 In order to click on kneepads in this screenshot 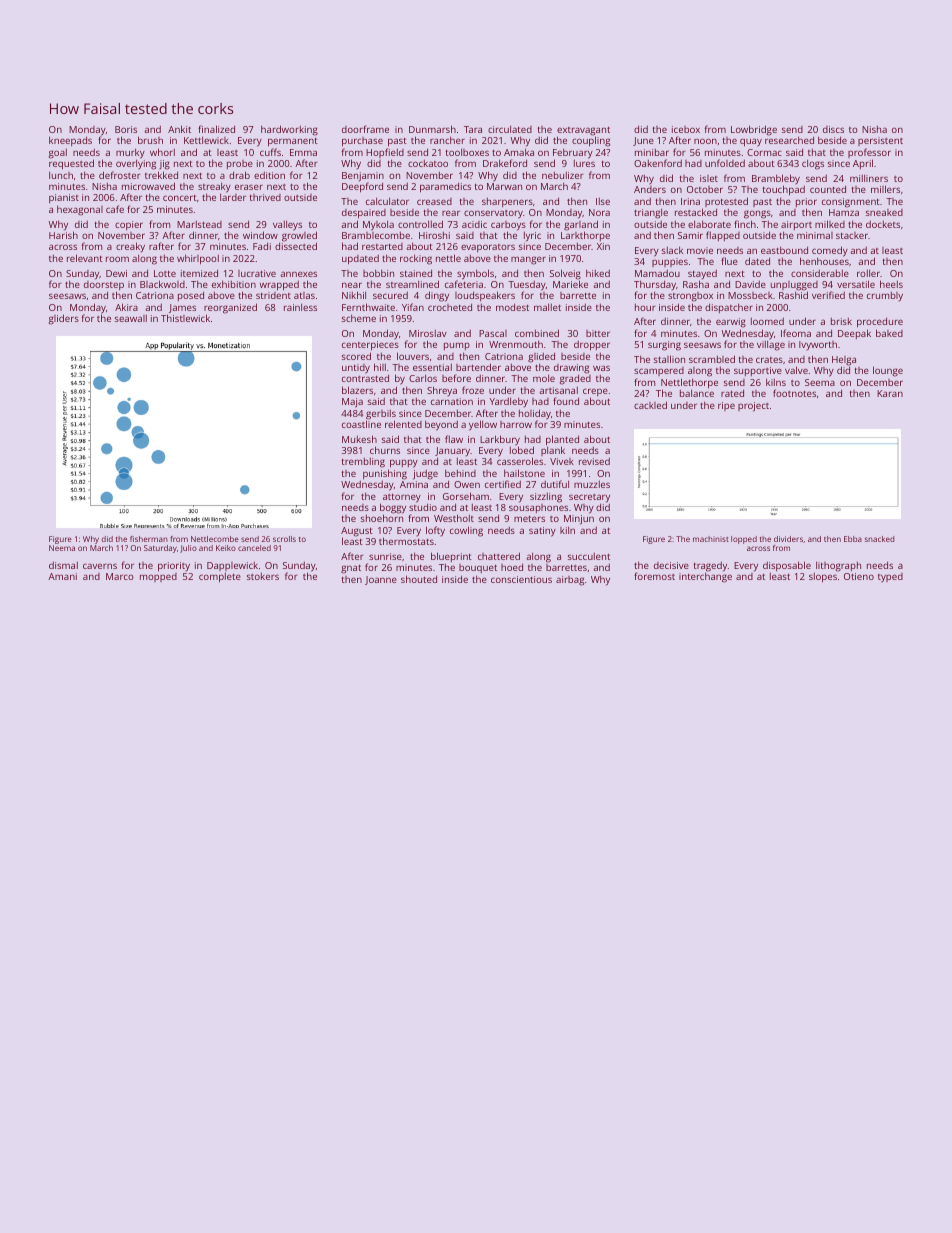, I will do `click(70, 141)`.
